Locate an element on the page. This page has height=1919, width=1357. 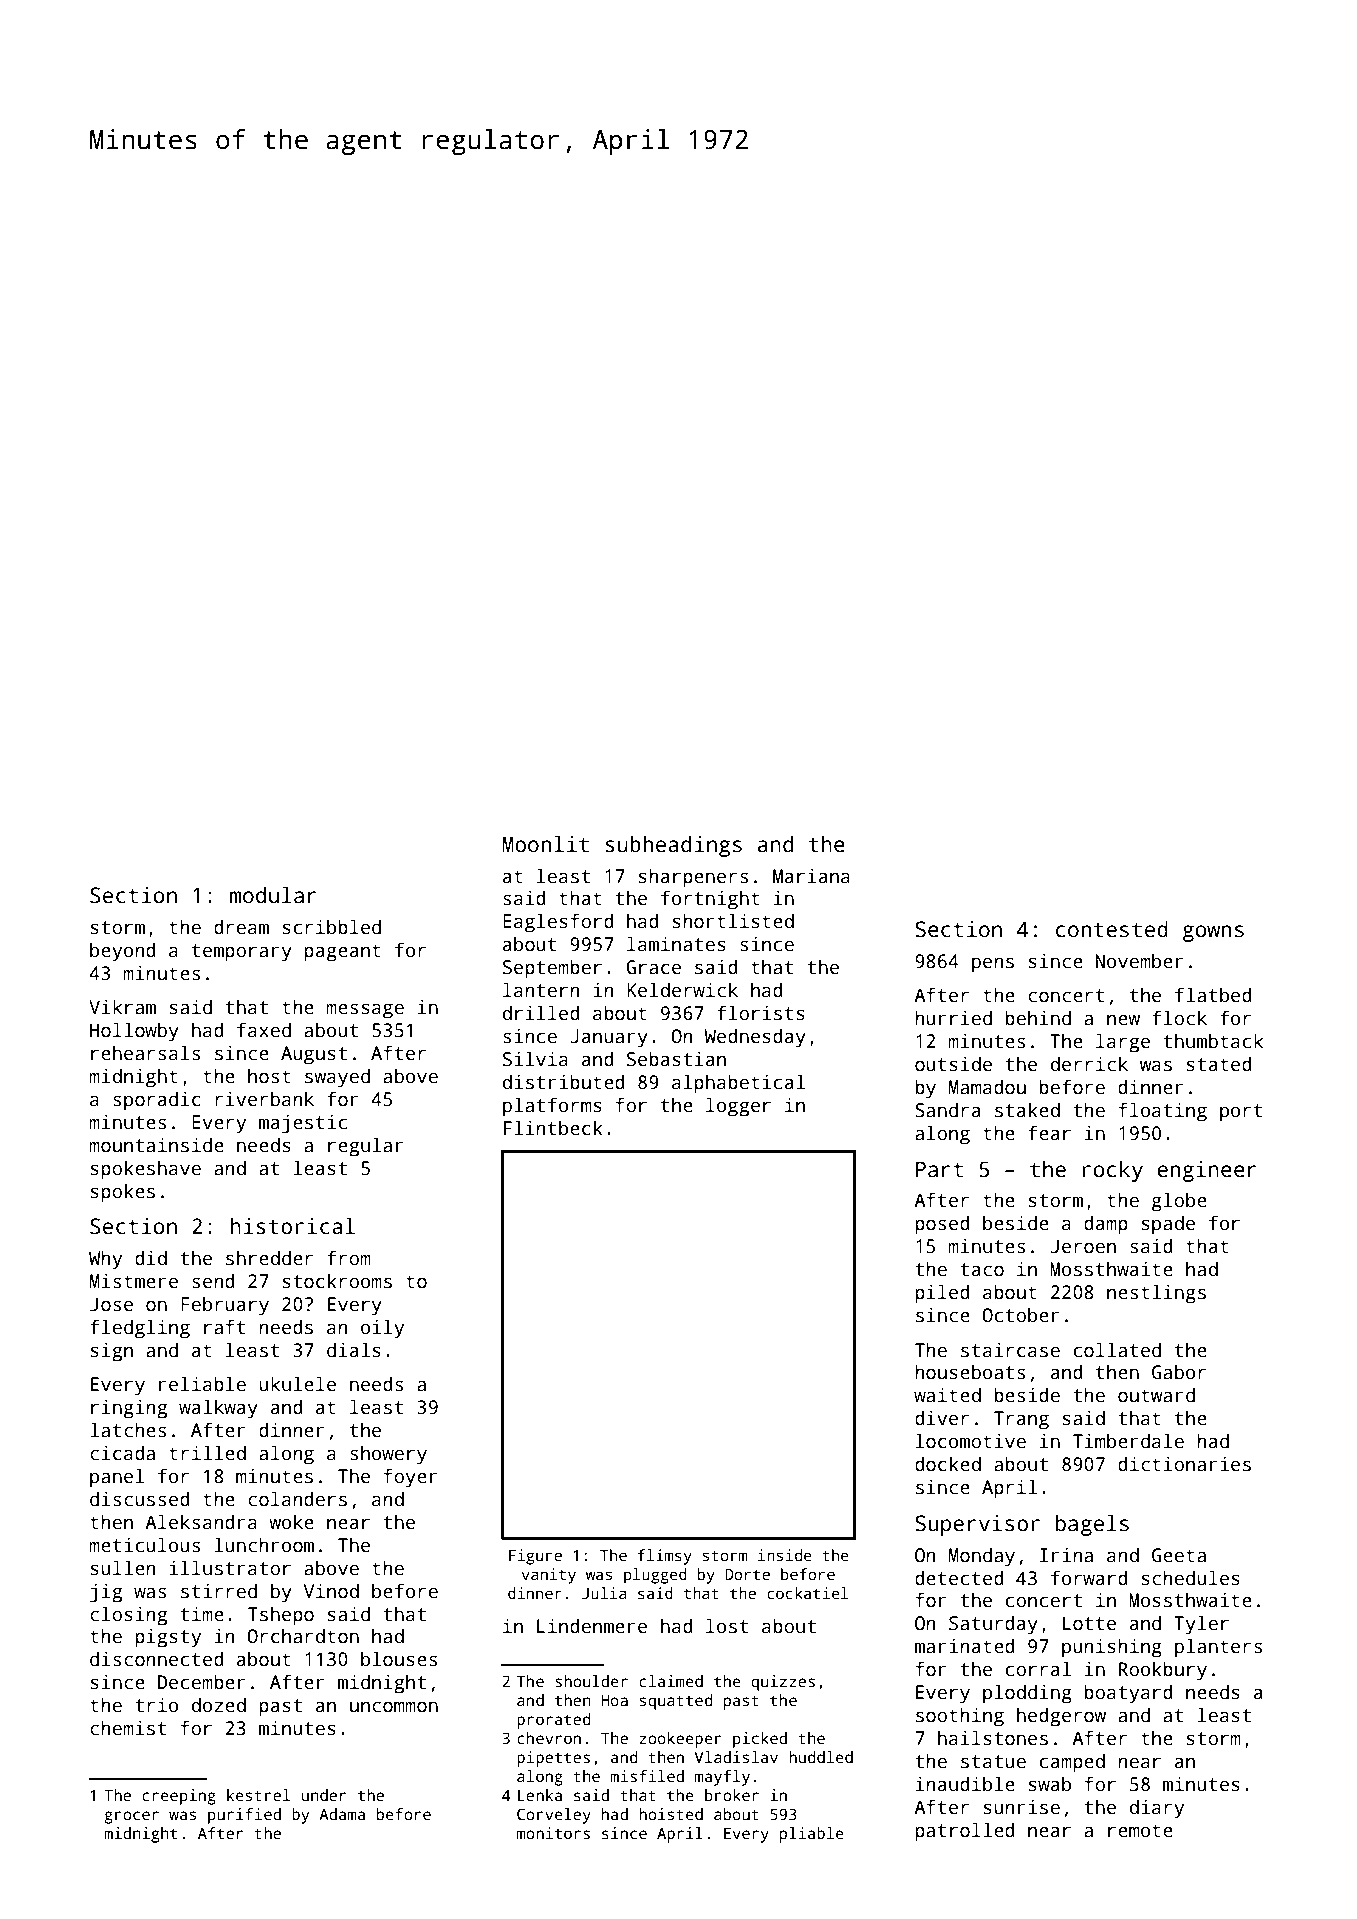
Trang is located at coordinates (1021, 1420).
